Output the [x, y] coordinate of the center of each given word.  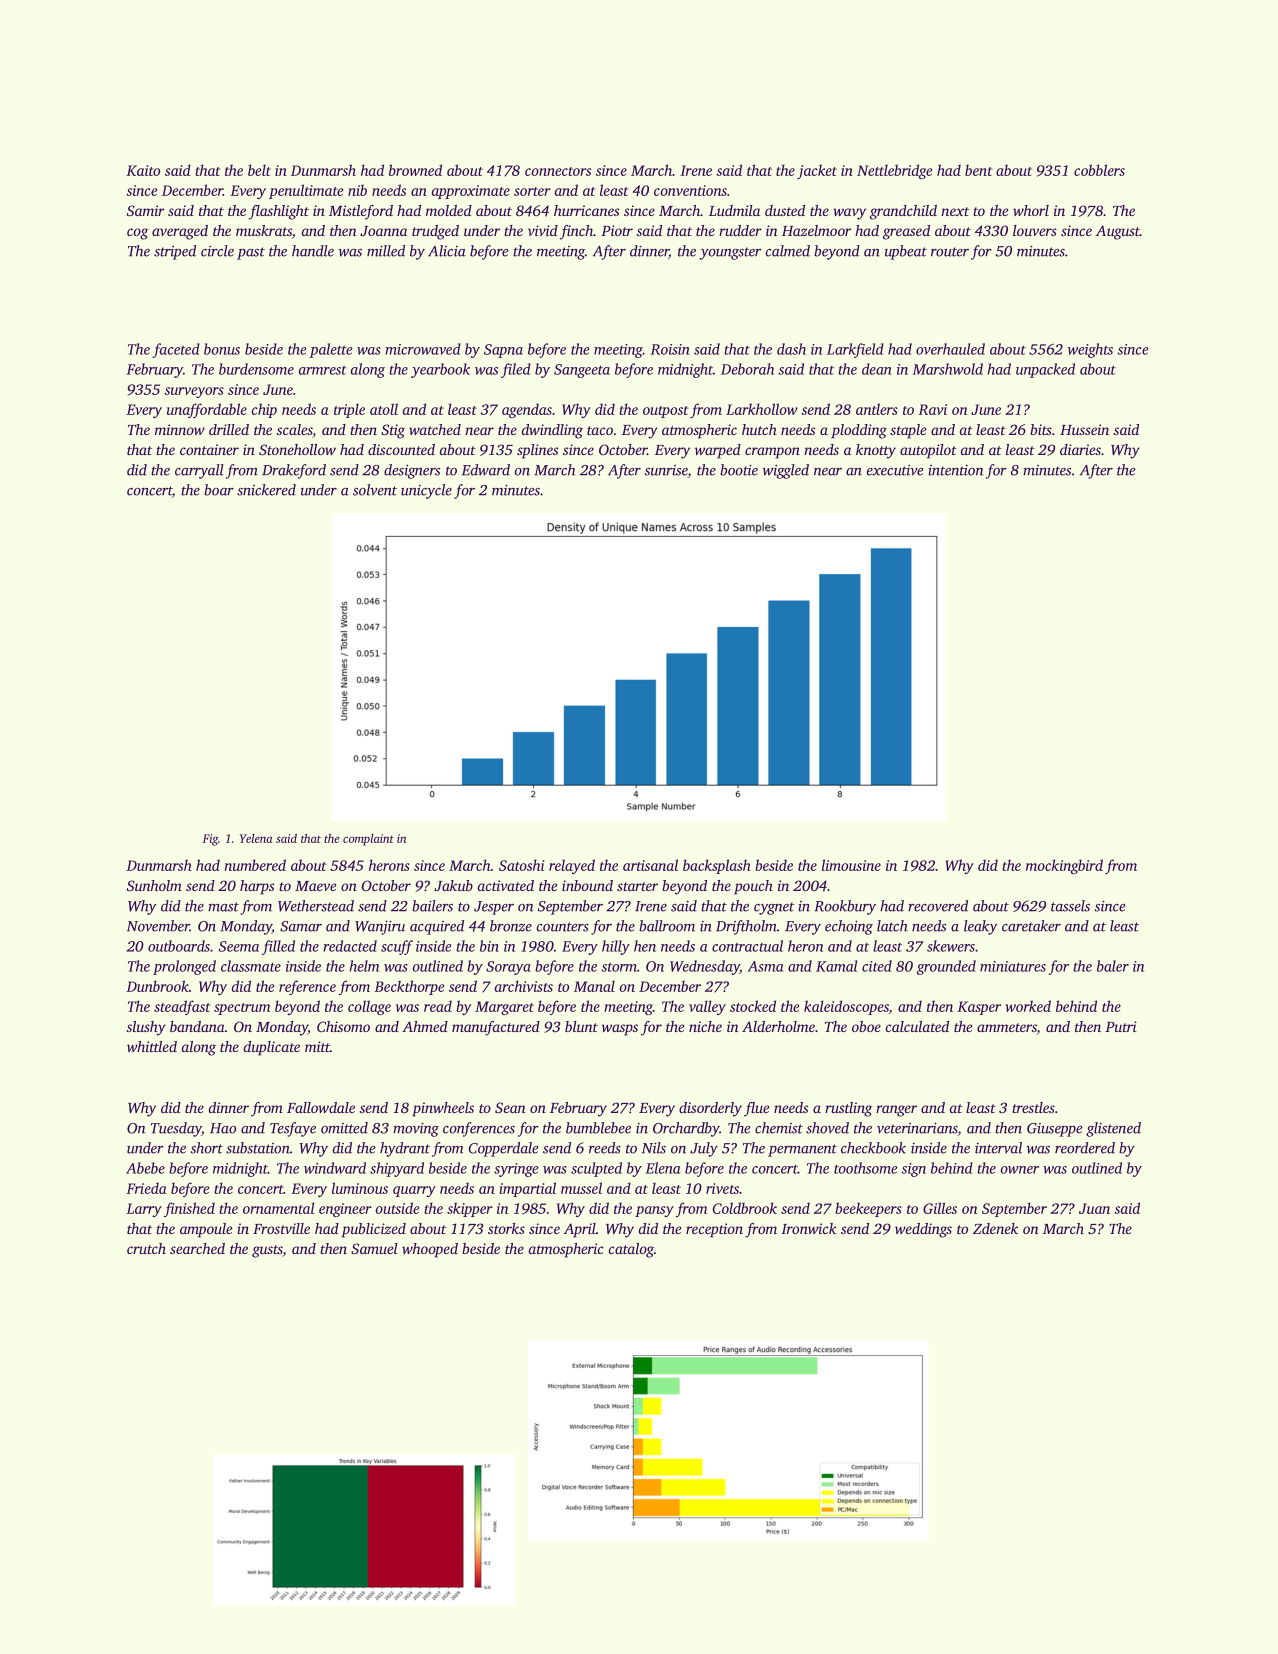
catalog [631, 1250]
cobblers [1099, 170]
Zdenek [995, 1228]
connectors [558, 171]
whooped [430, 1250]
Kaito [143, 170]
